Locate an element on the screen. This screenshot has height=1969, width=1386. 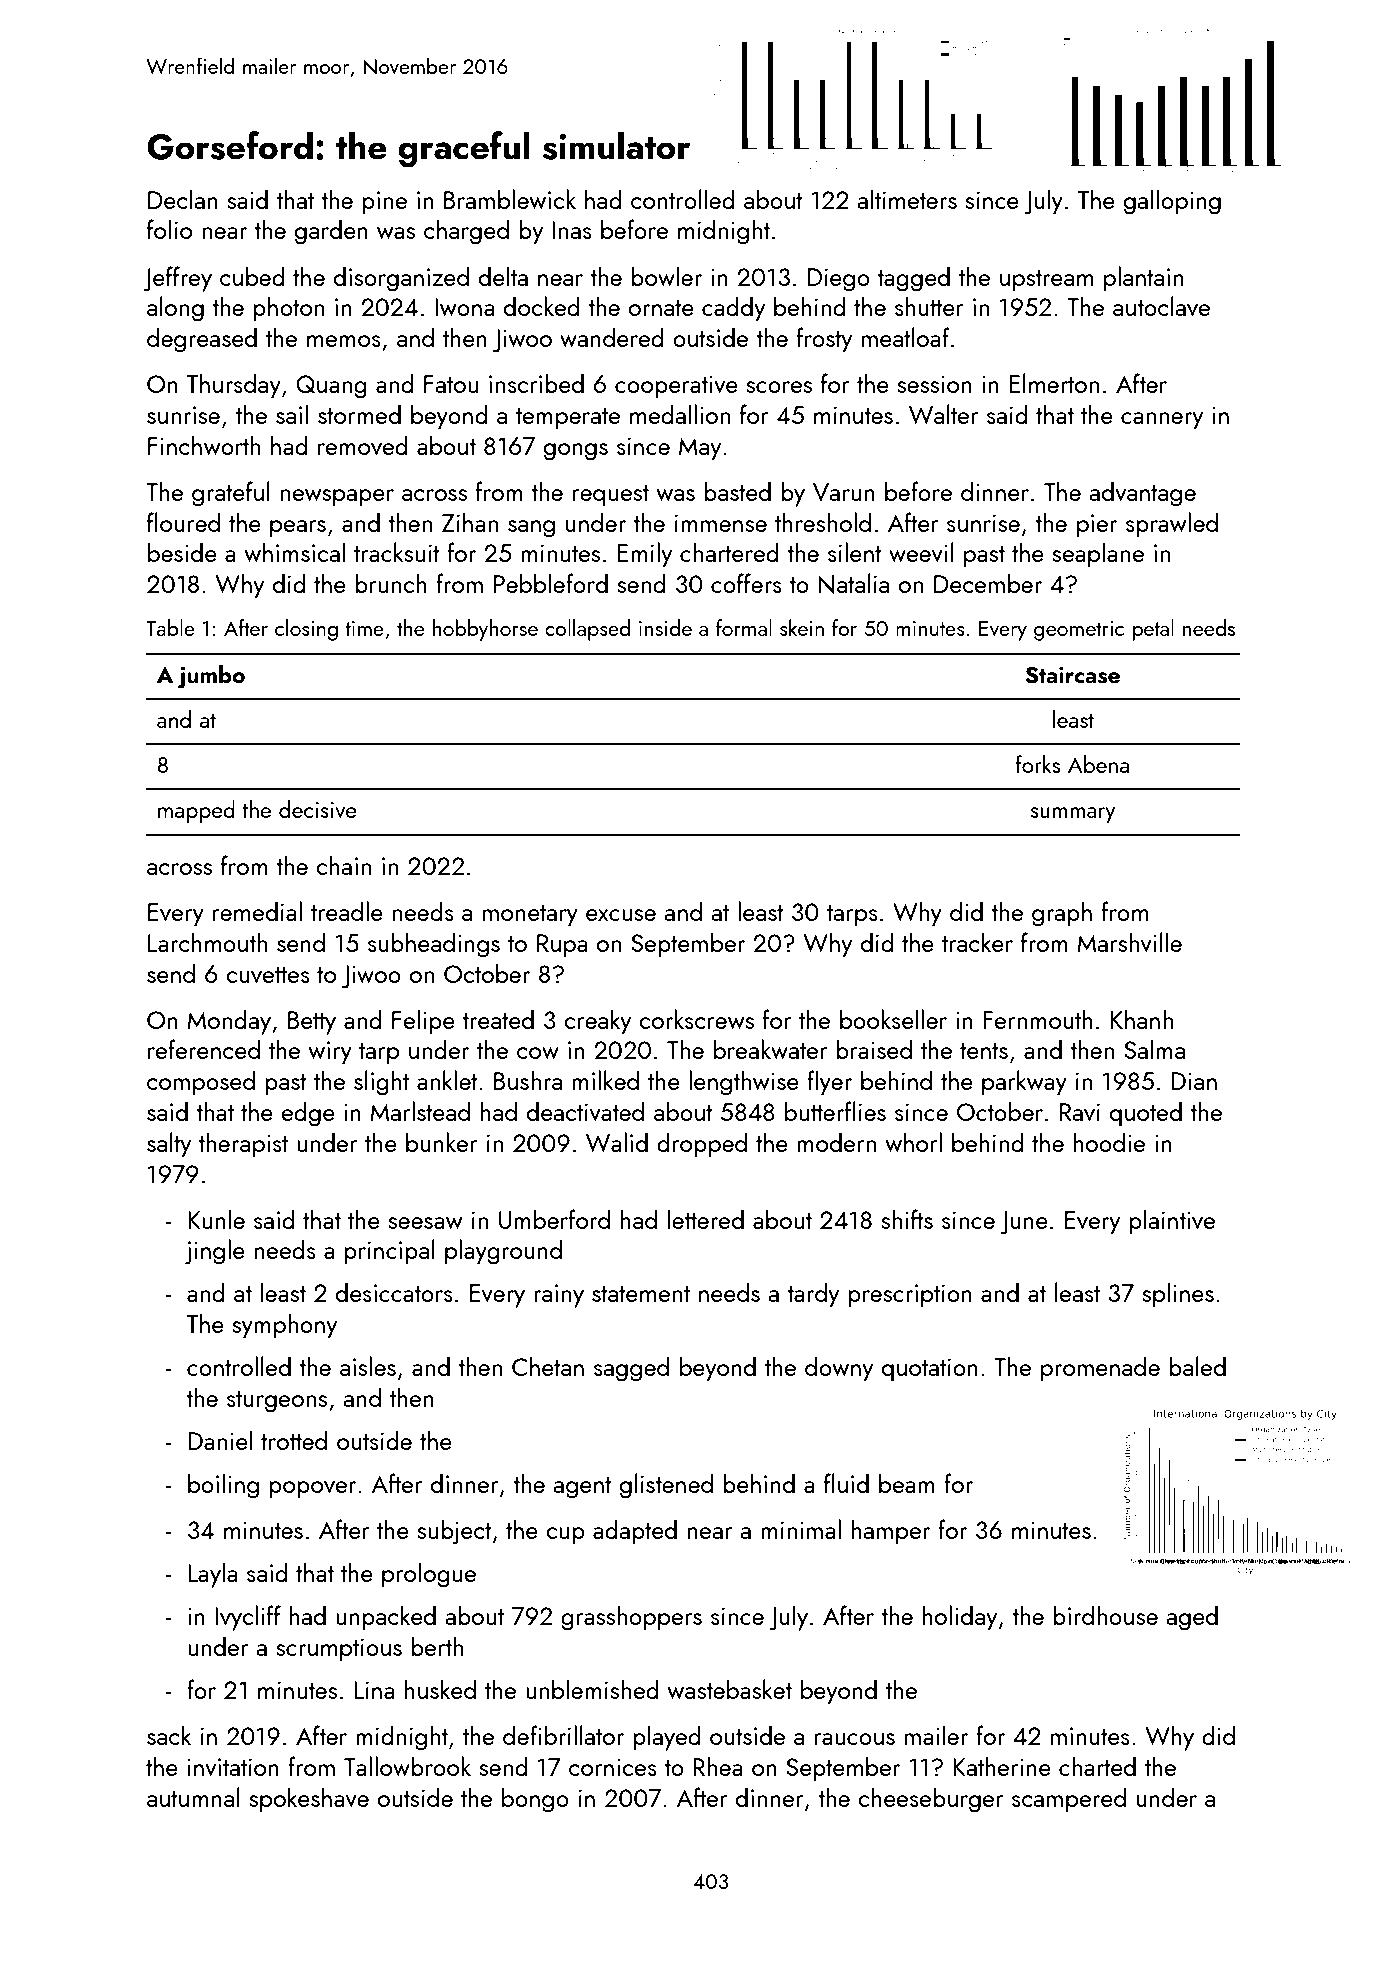
whimsical is located at coordinates (294, 552).
